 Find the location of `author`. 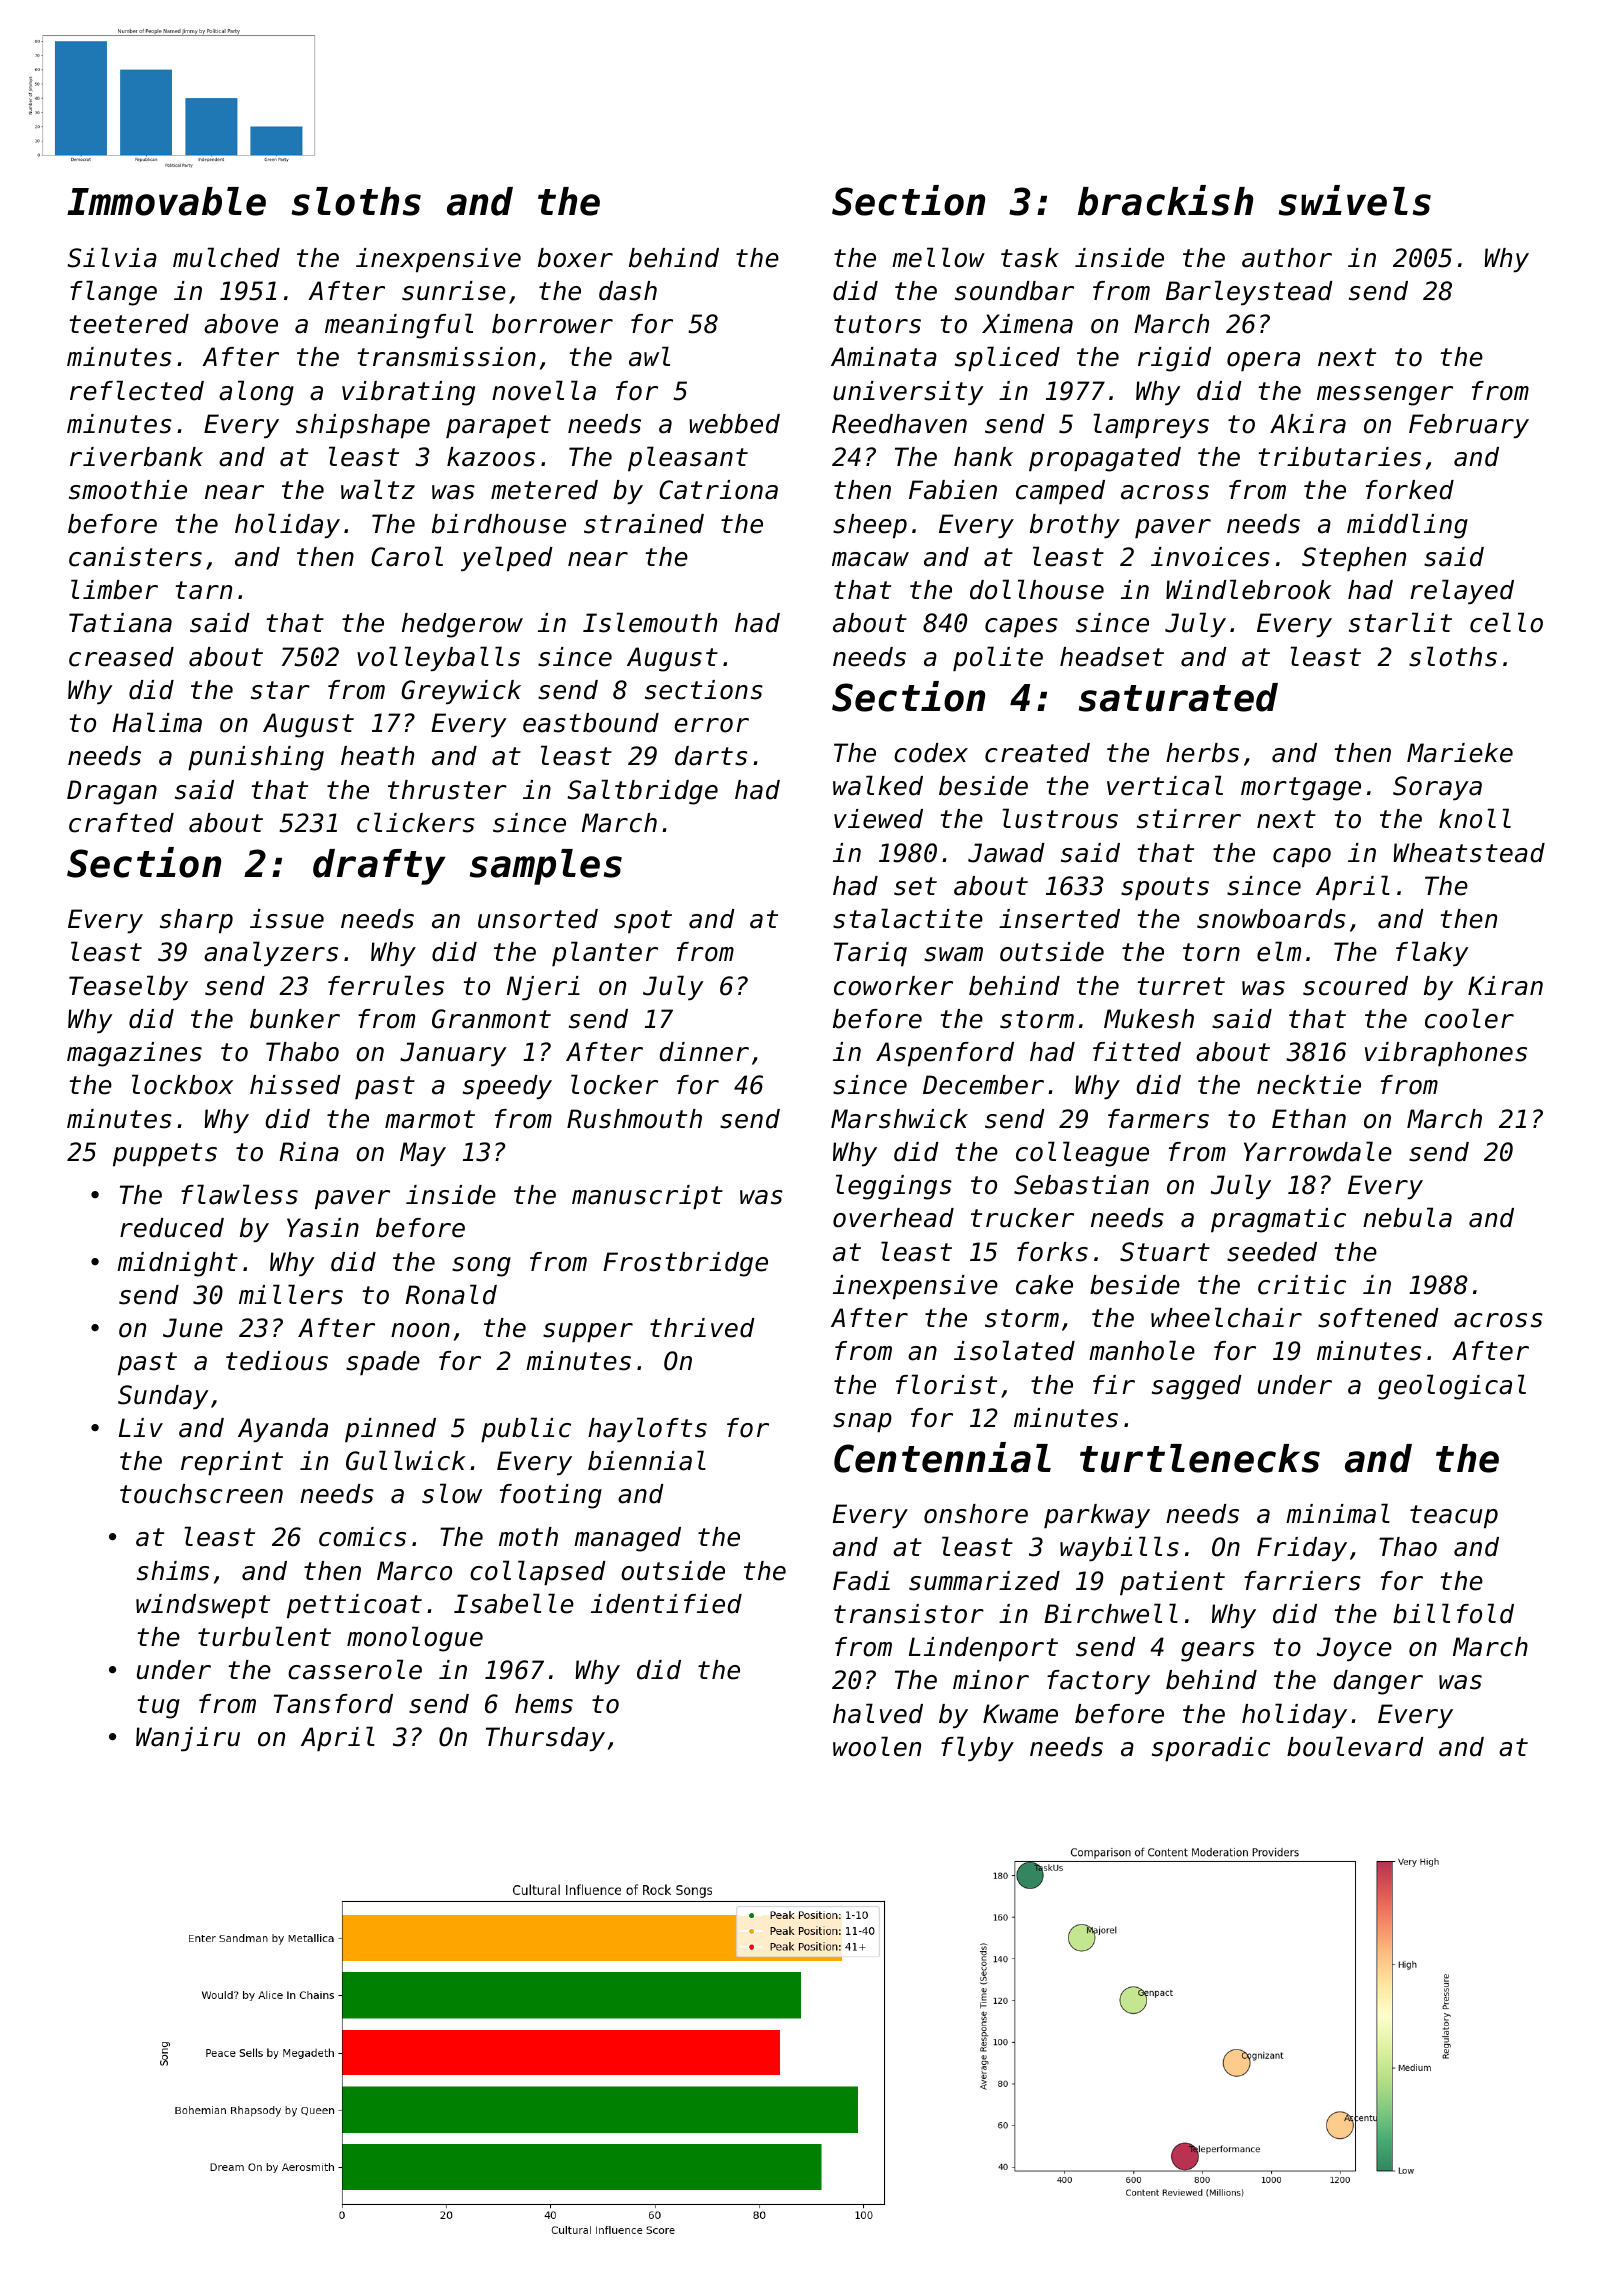

author is located at coordinates (1287, 258).
